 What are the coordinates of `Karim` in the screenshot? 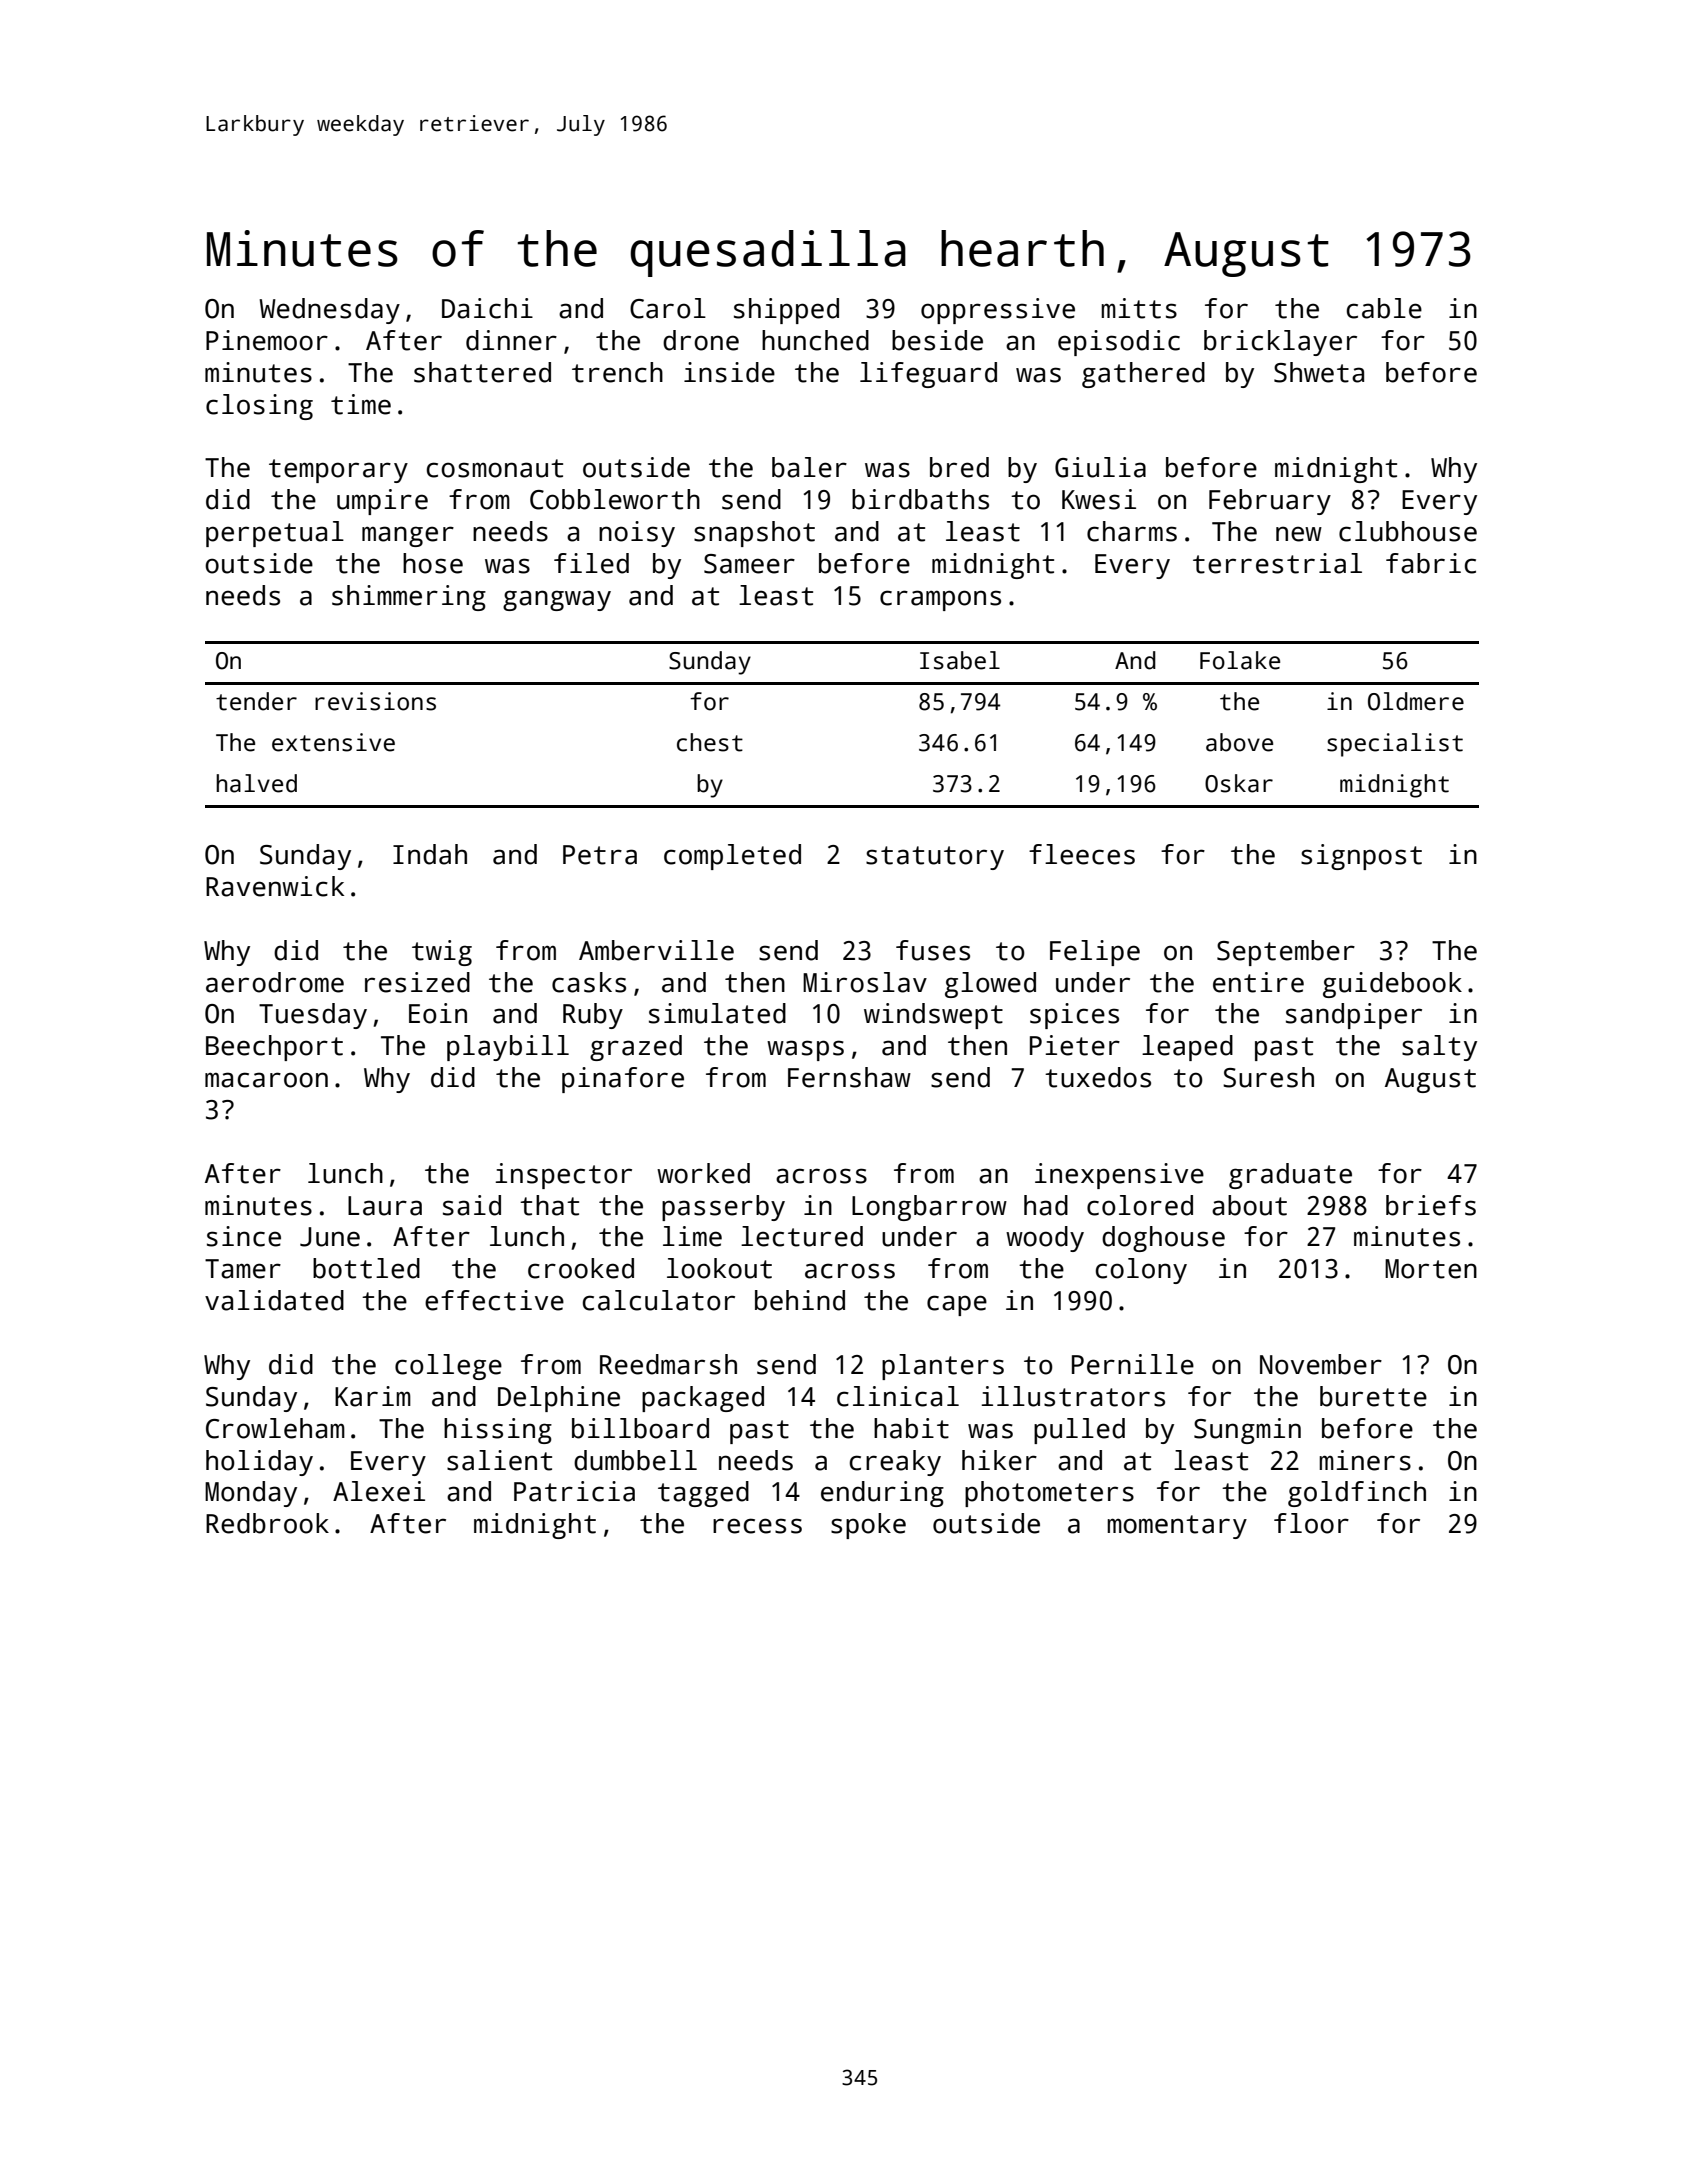 It's located at (373, 1396).
